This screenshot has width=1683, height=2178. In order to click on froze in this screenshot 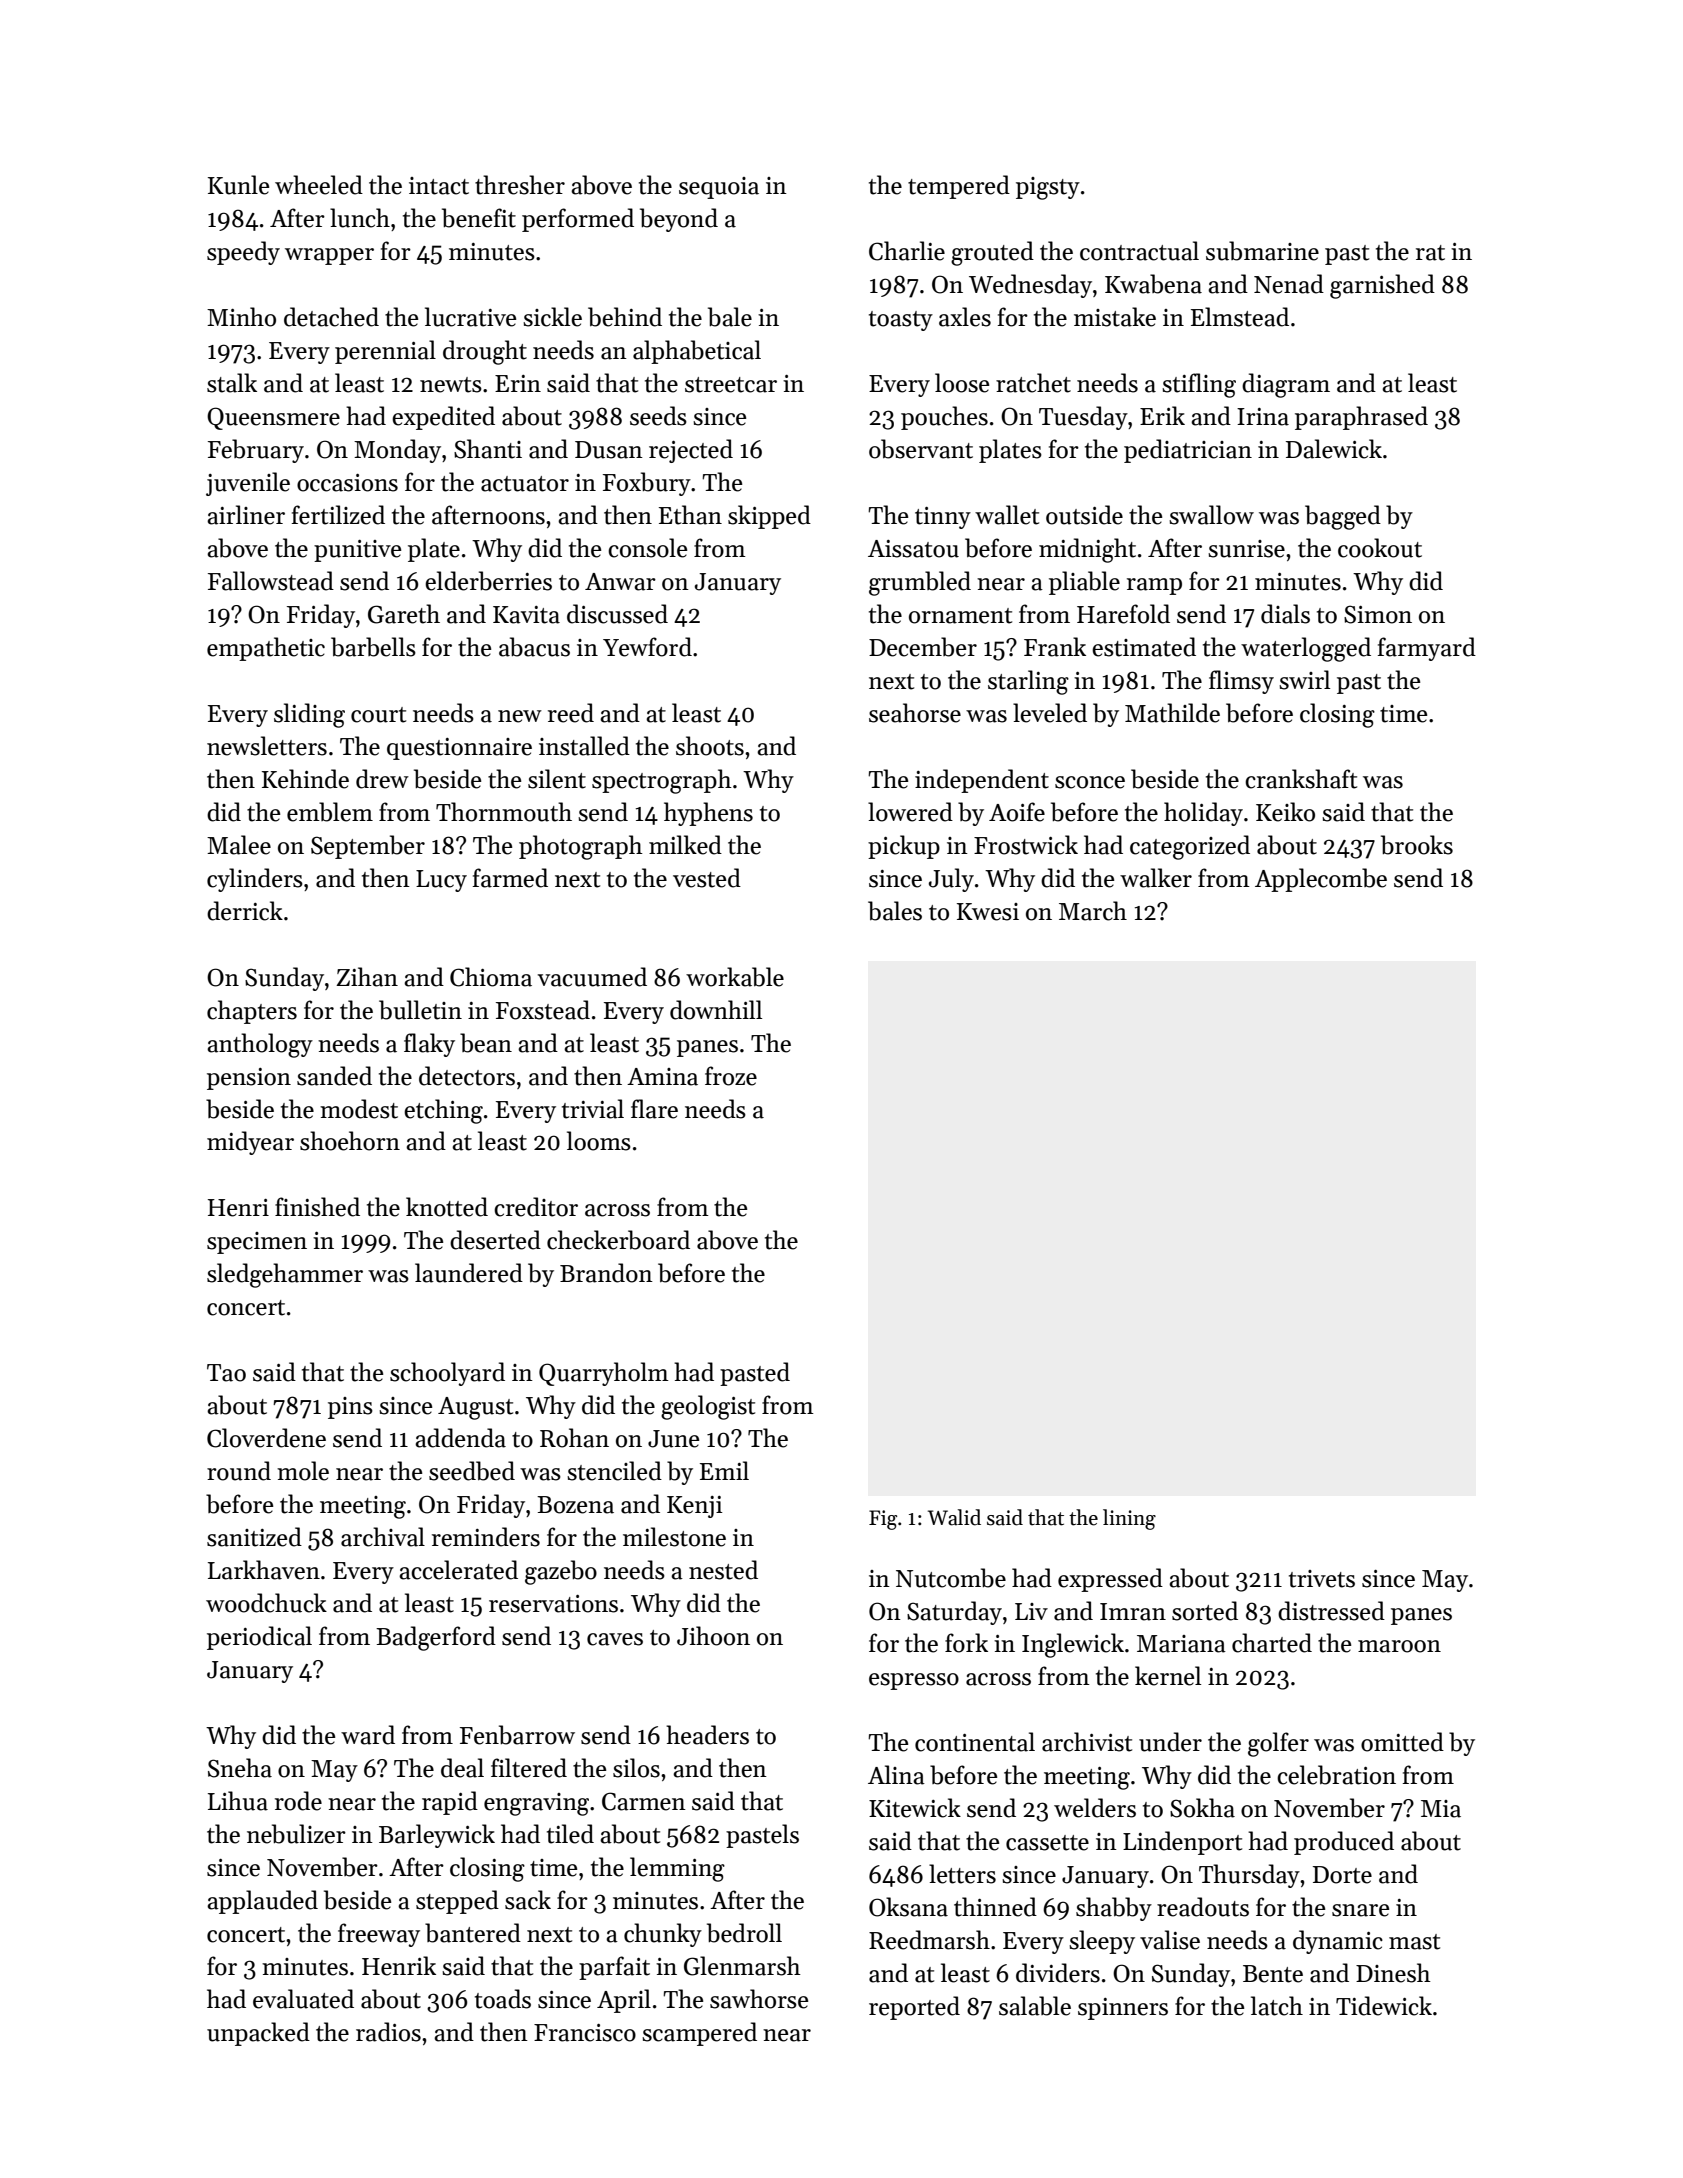, I will do `click(731, 1076)`.
